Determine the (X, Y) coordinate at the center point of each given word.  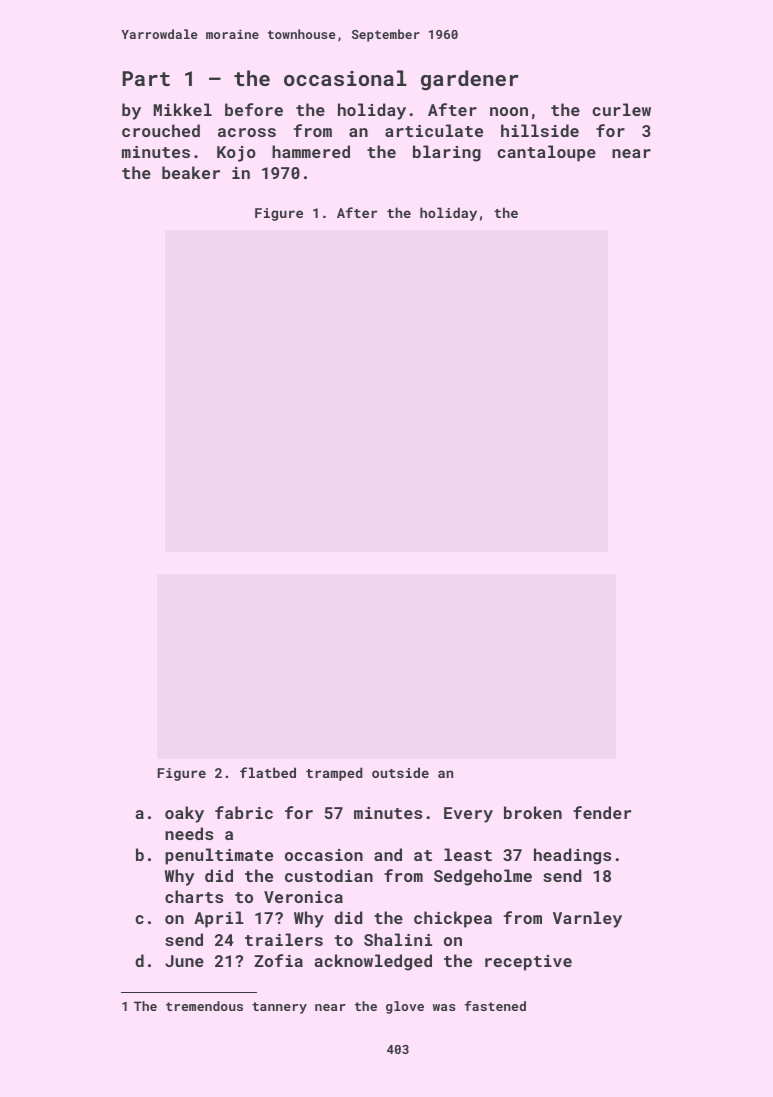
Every (468, 815)
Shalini (398, 939)
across (247, 132)
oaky (184, 814)
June (184, 961)
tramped (334, 774)
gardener (470, 80)
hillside (540, 130)
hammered (311, 151)
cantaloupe (546, 153)
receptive (528, 963)
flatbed (268, 772)
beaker (191, 172)
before (254, 109)
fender (602, 812)
